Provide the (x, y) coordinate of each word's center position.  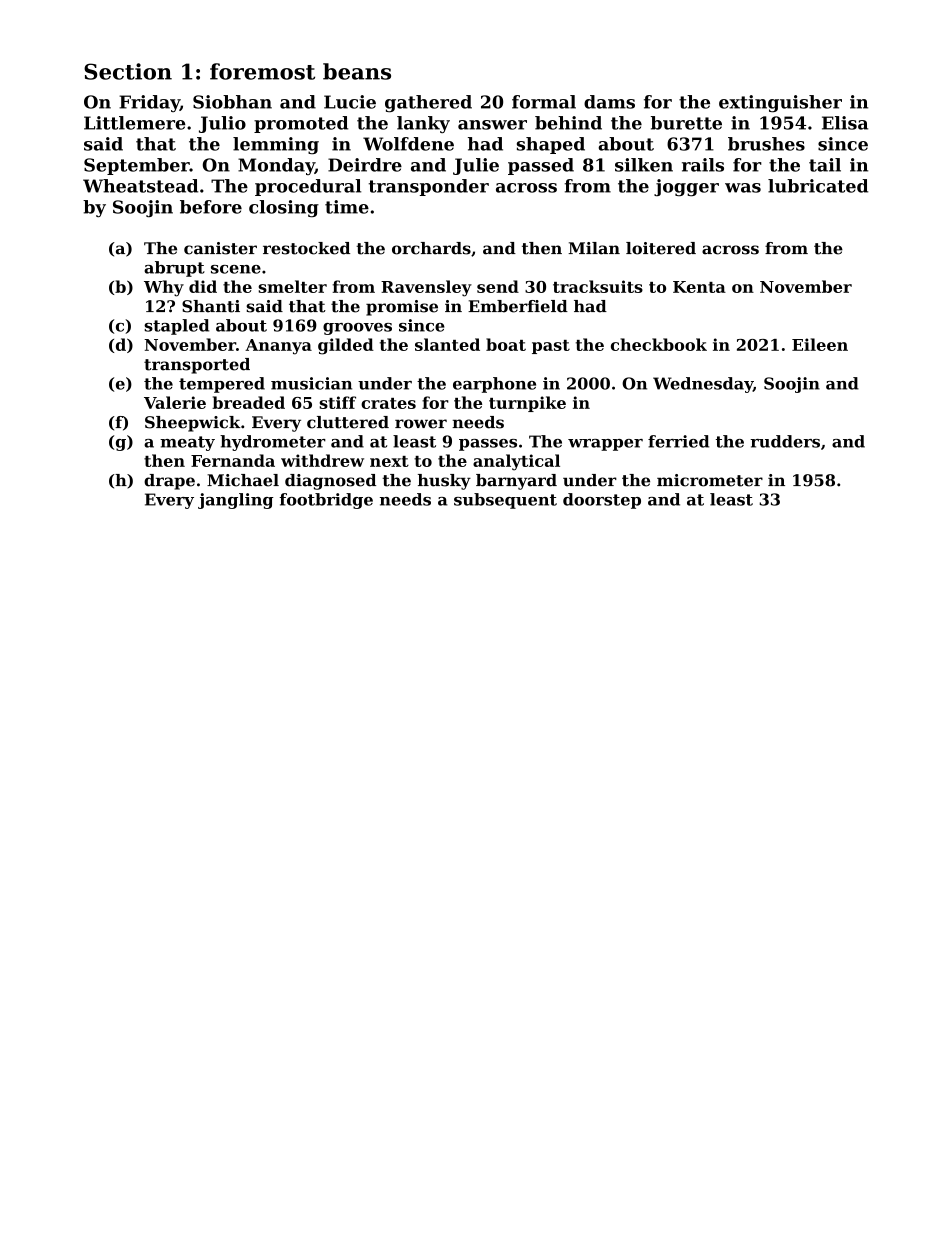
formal (544, 102)
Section (128, 71)
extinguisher (780, 104)
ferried (678, 441)
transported (197, 366)
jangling (235, 501)
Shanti (211, 306)
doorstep (602, 501)
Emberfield (518, 306)
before (211, 207)
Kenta (699, 287)
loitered (661, 248)
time (347, 207)
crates (388, 403)
